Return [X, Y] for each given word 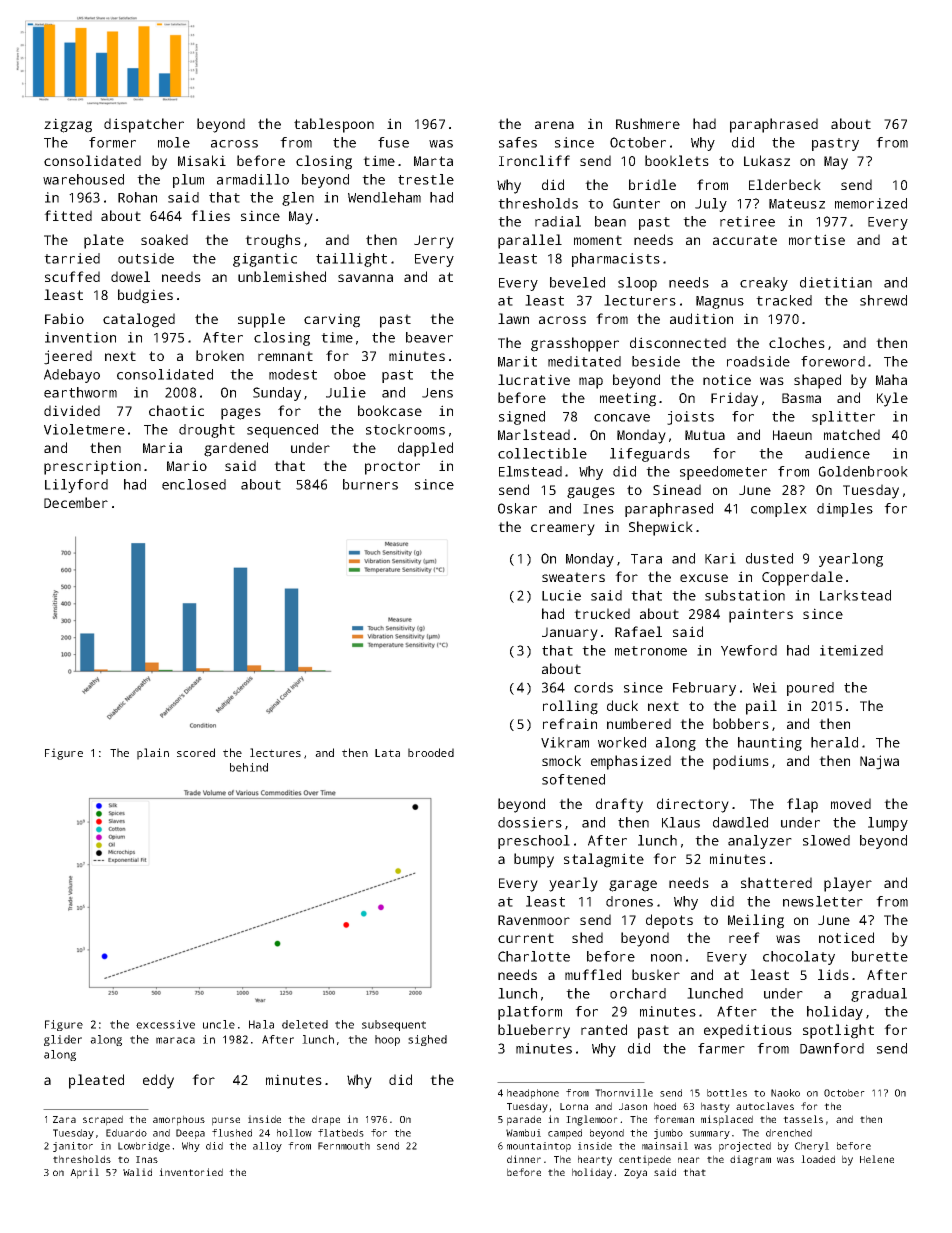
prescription [92, 467]
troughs [273, 241]
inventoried [191, 1172]
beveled [577, 282]
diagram [750, 1160]
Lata [387, 753]
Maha [891, 379]
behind [249, 767]
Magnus [720, 302]
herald [834, 742]
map [591, 383]
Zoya [635, 1174]
